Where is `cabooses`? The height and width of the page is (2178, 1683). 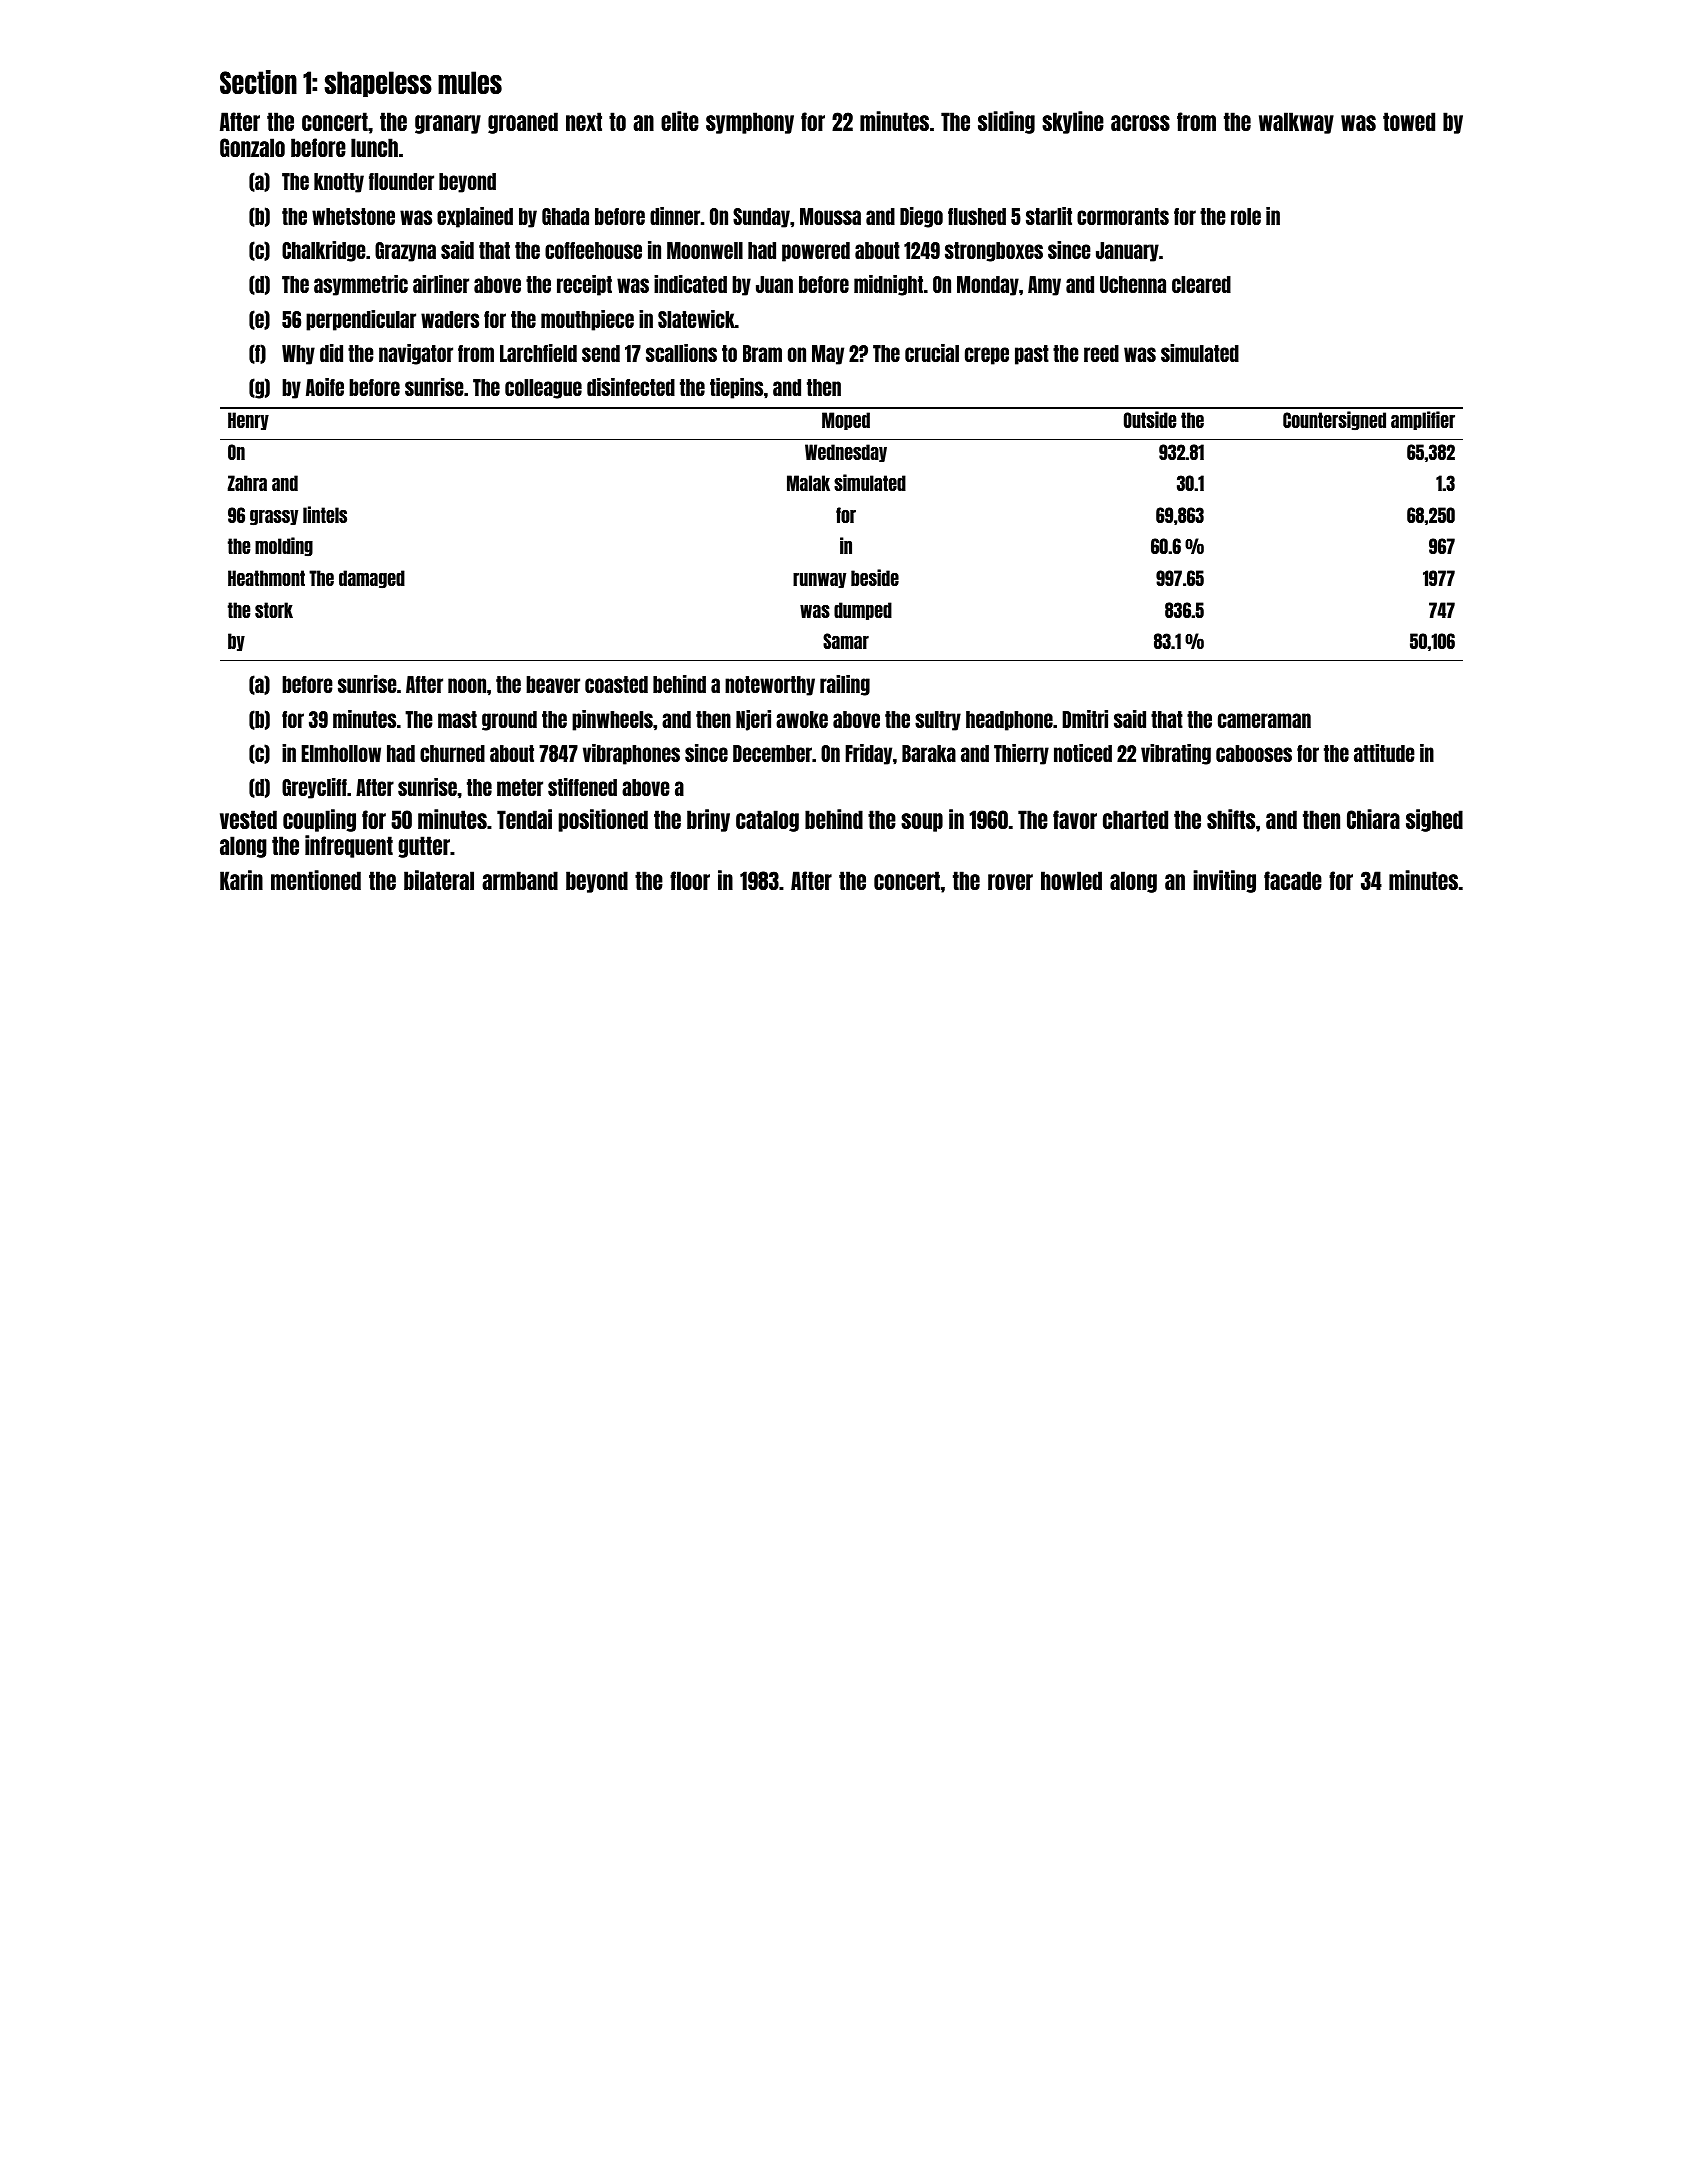
cabooses is located at coordinates (1254, 753).
